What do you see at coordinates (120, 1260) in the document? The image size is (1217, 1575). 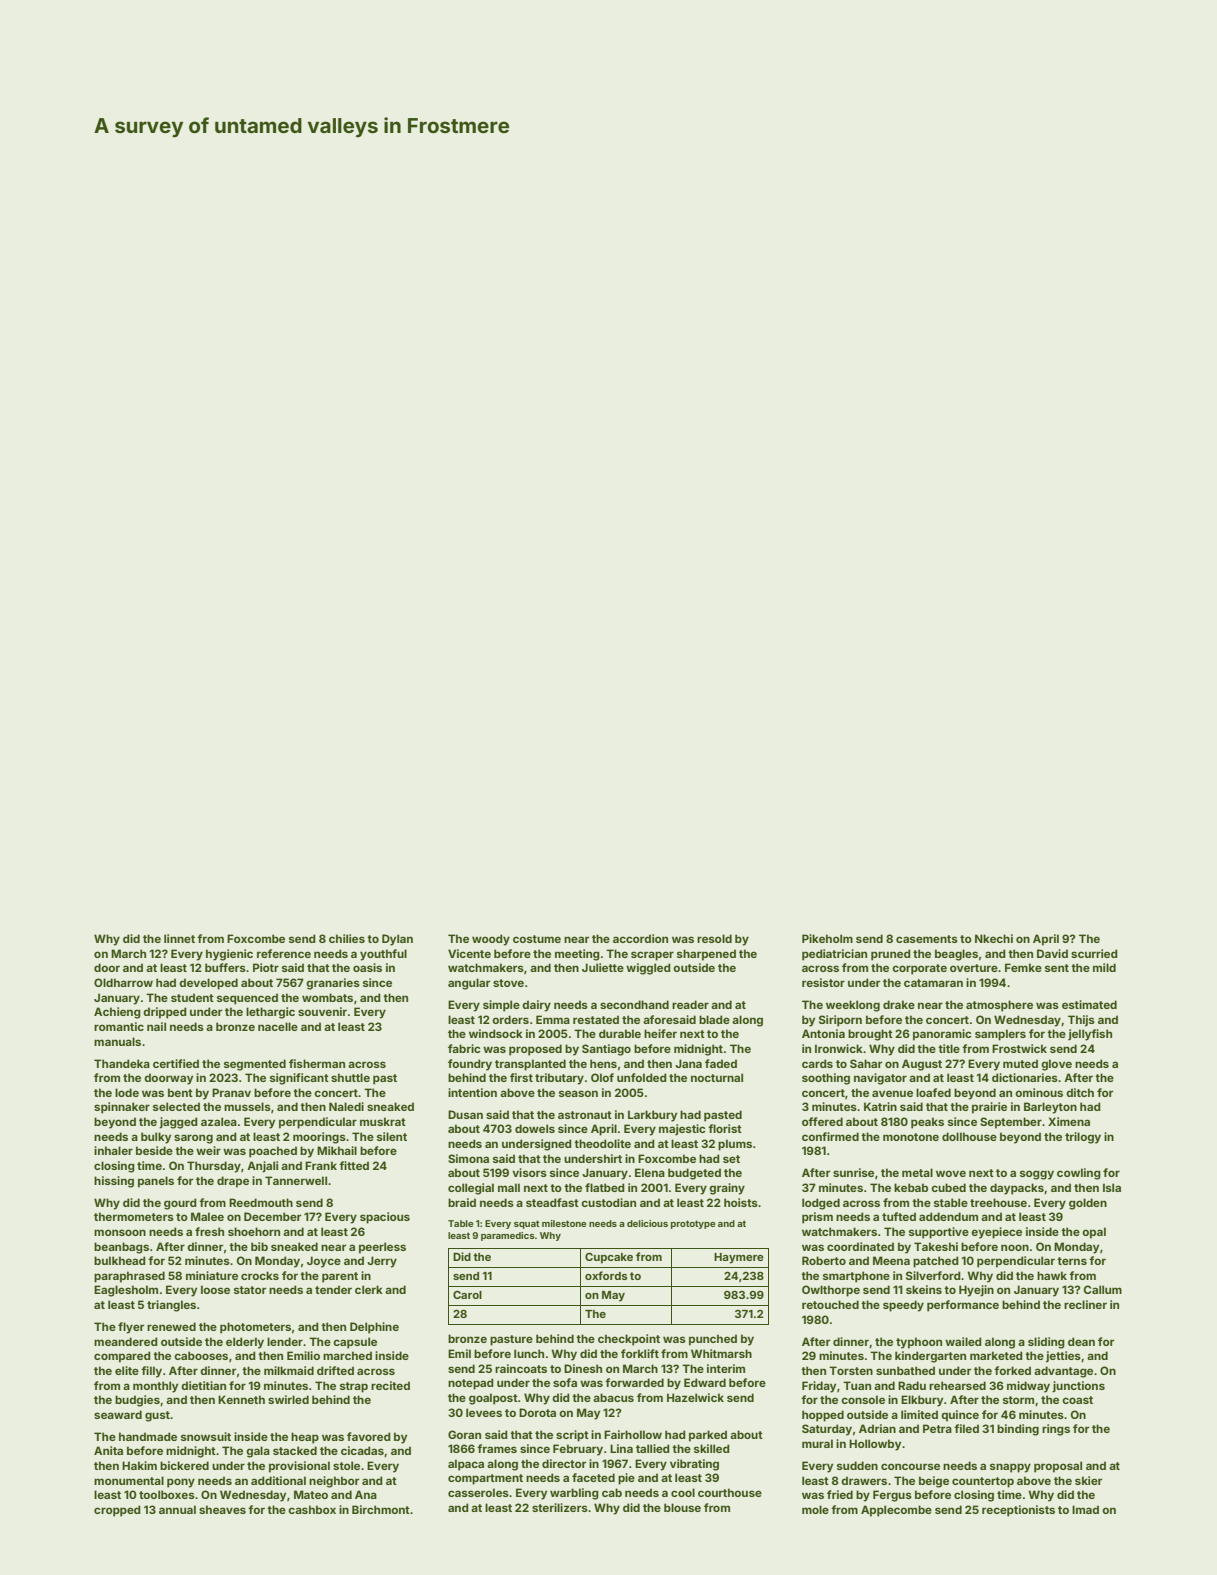 I see `bulkhead` at bounding box center [120, 1260].
